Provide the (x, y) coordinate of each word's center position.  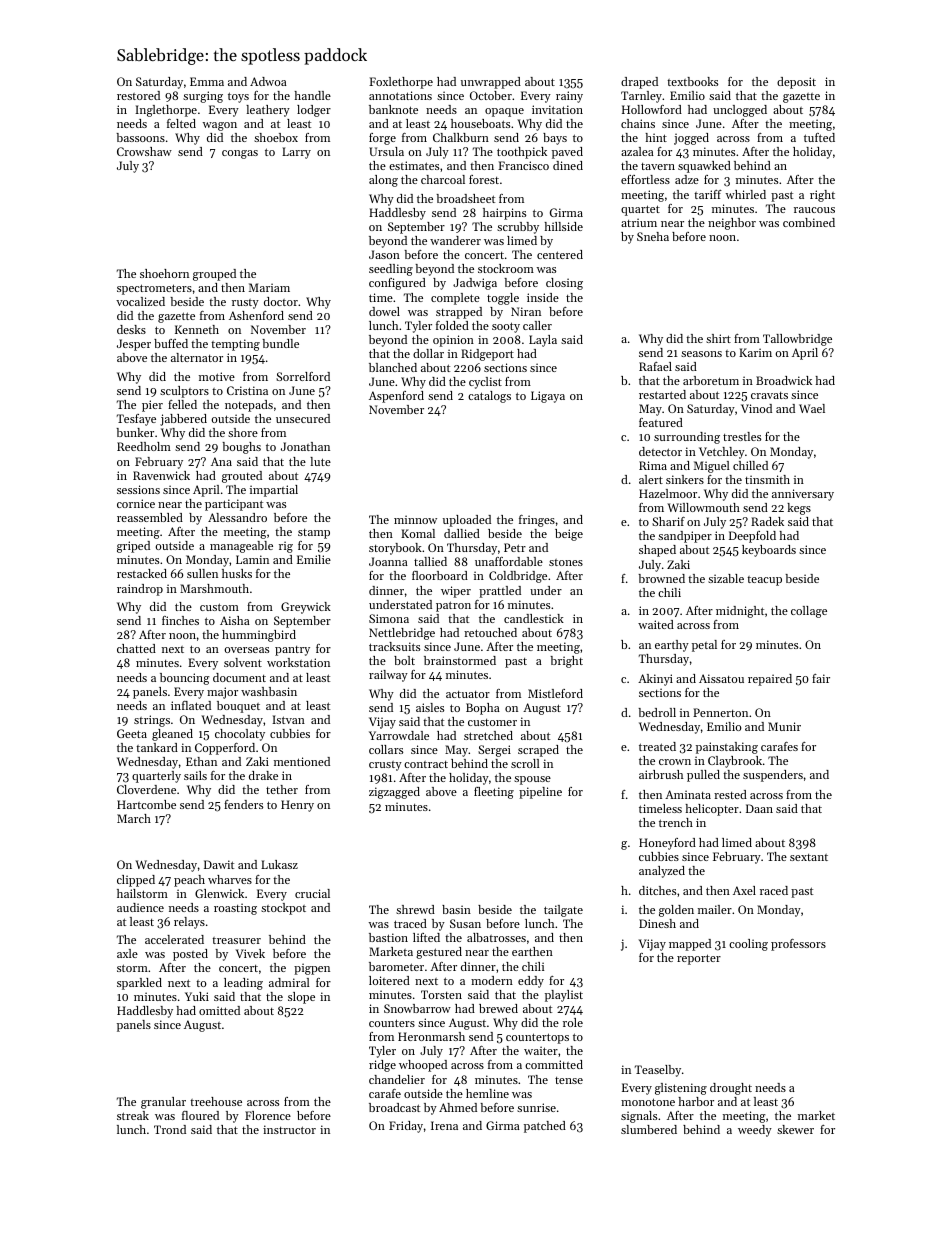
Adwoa (268, 81)
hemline (487, 1093)
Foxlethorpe (401, 83)
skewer (795, 1129)
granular (163, 1103)
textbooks (692, 81)
